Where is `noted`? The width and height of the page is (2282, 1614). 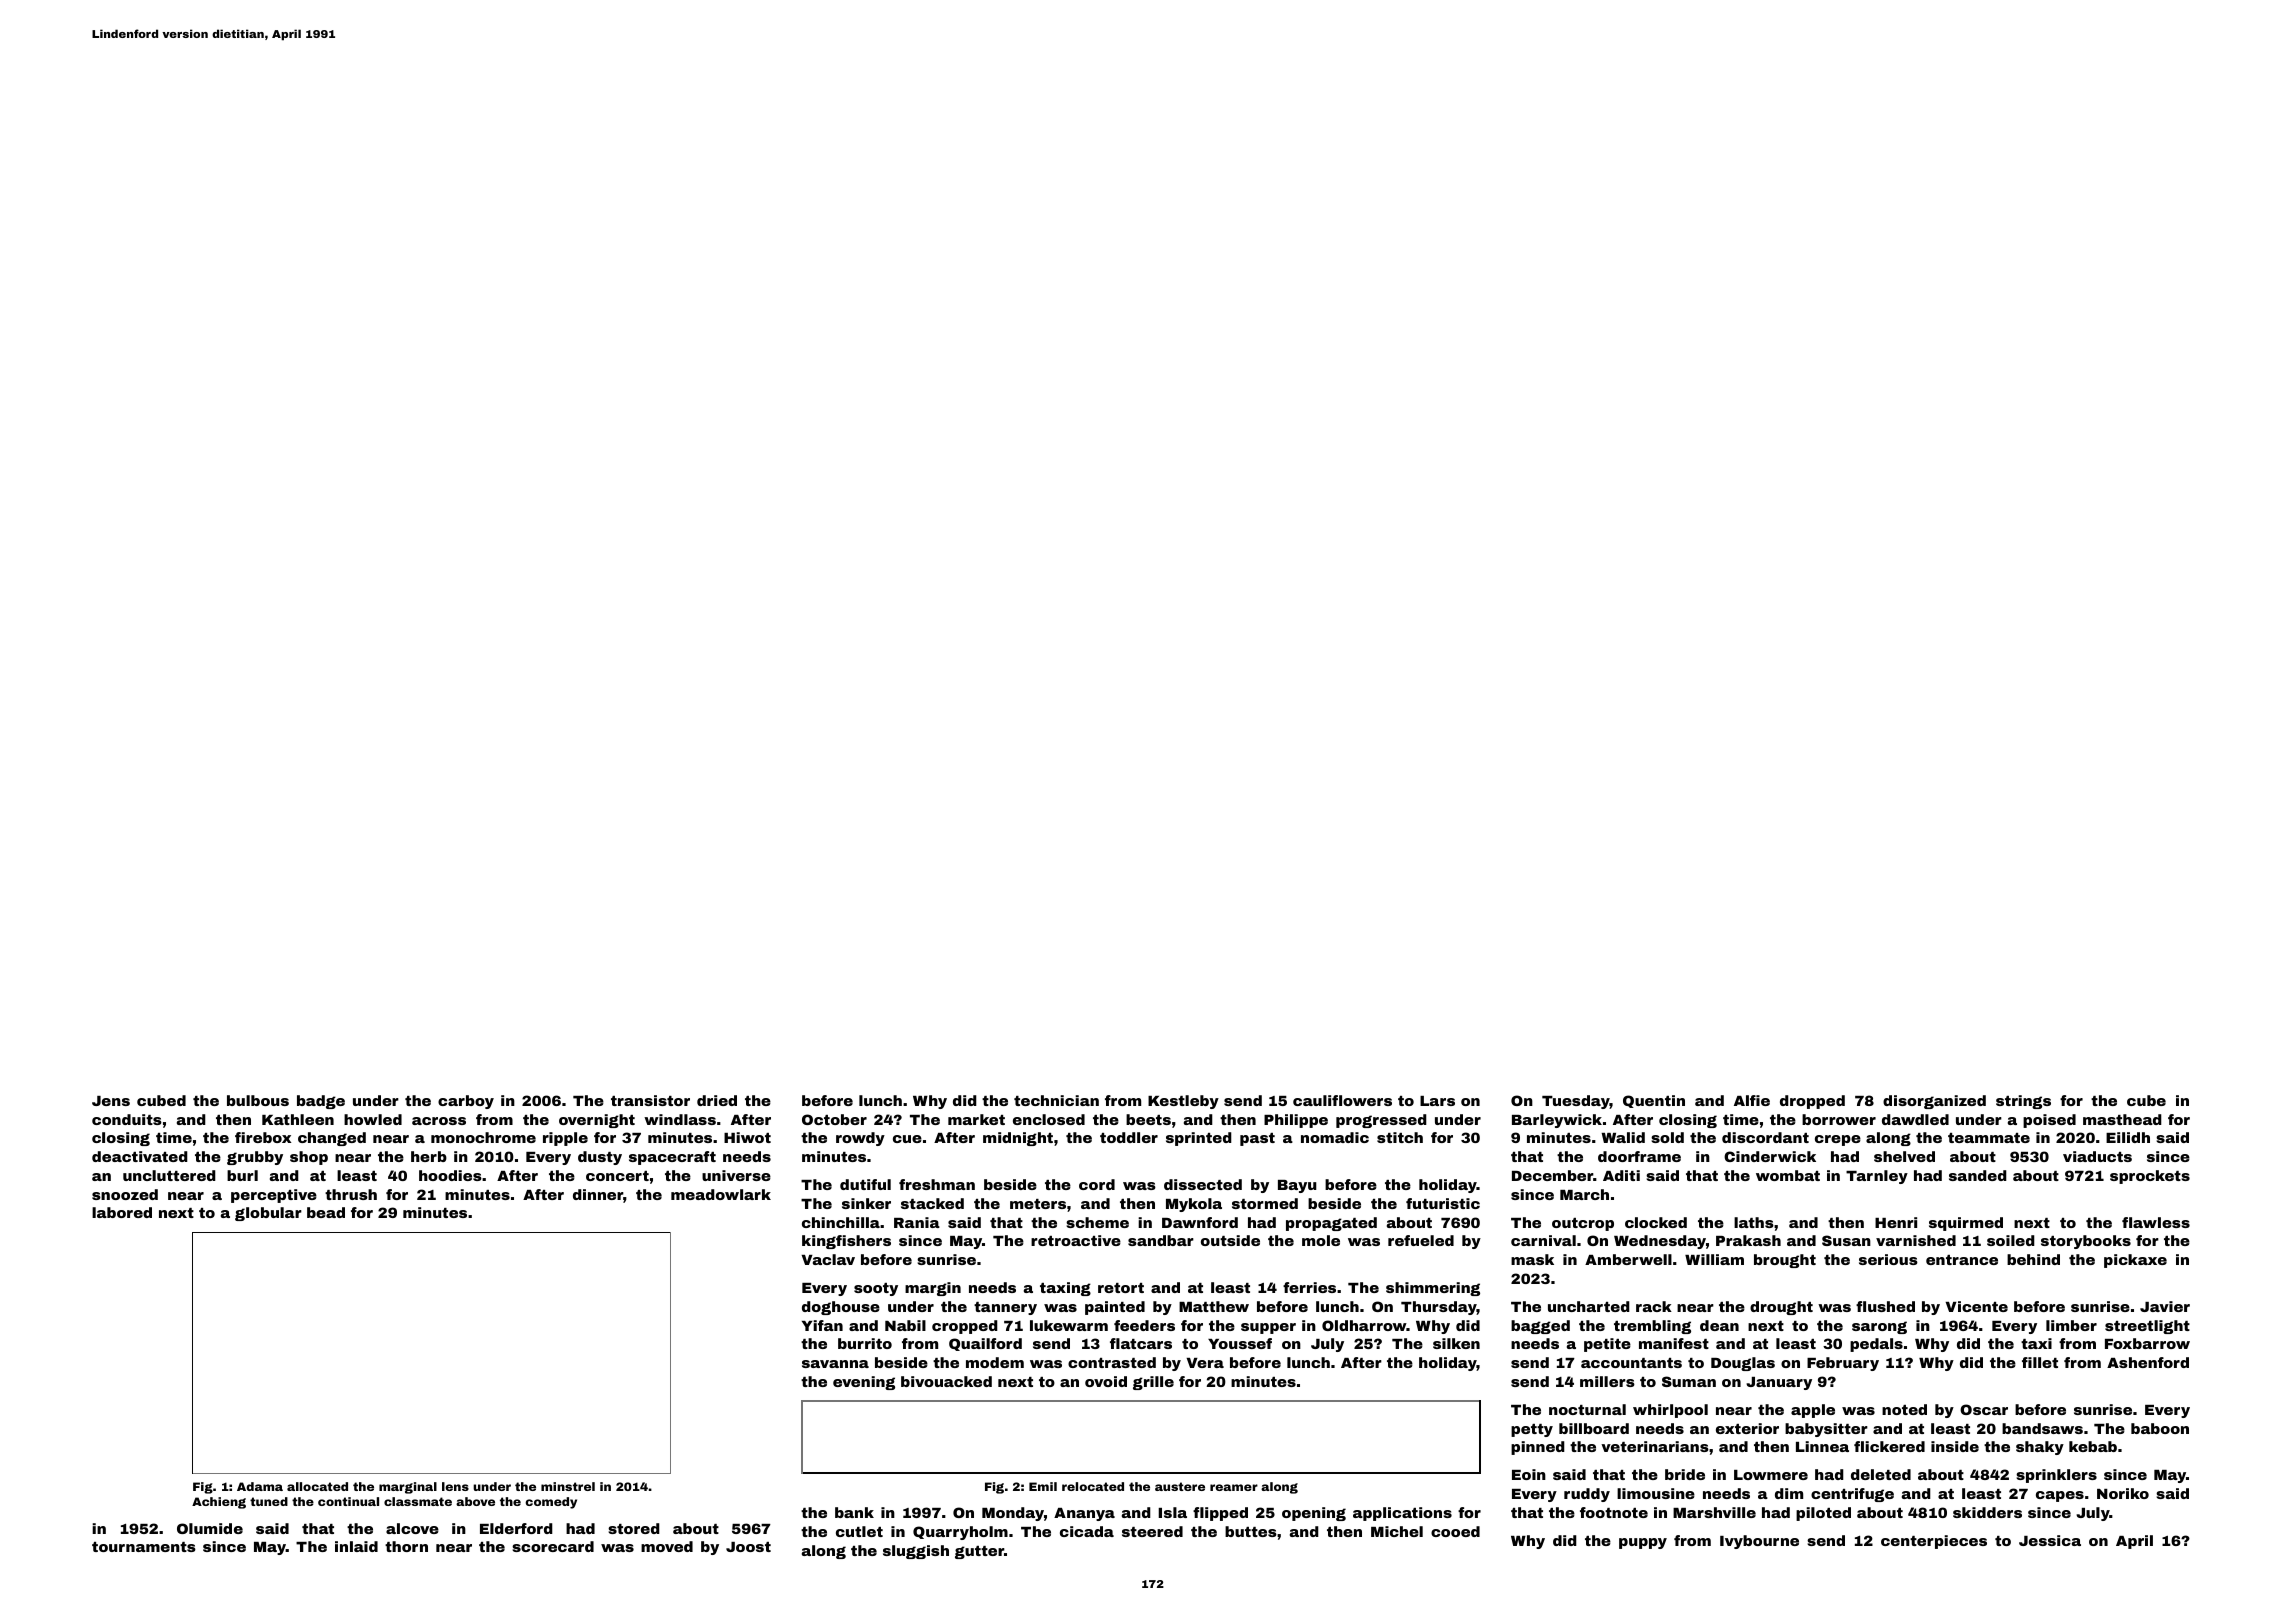
noted is located at coordinates (1904, 1409).
